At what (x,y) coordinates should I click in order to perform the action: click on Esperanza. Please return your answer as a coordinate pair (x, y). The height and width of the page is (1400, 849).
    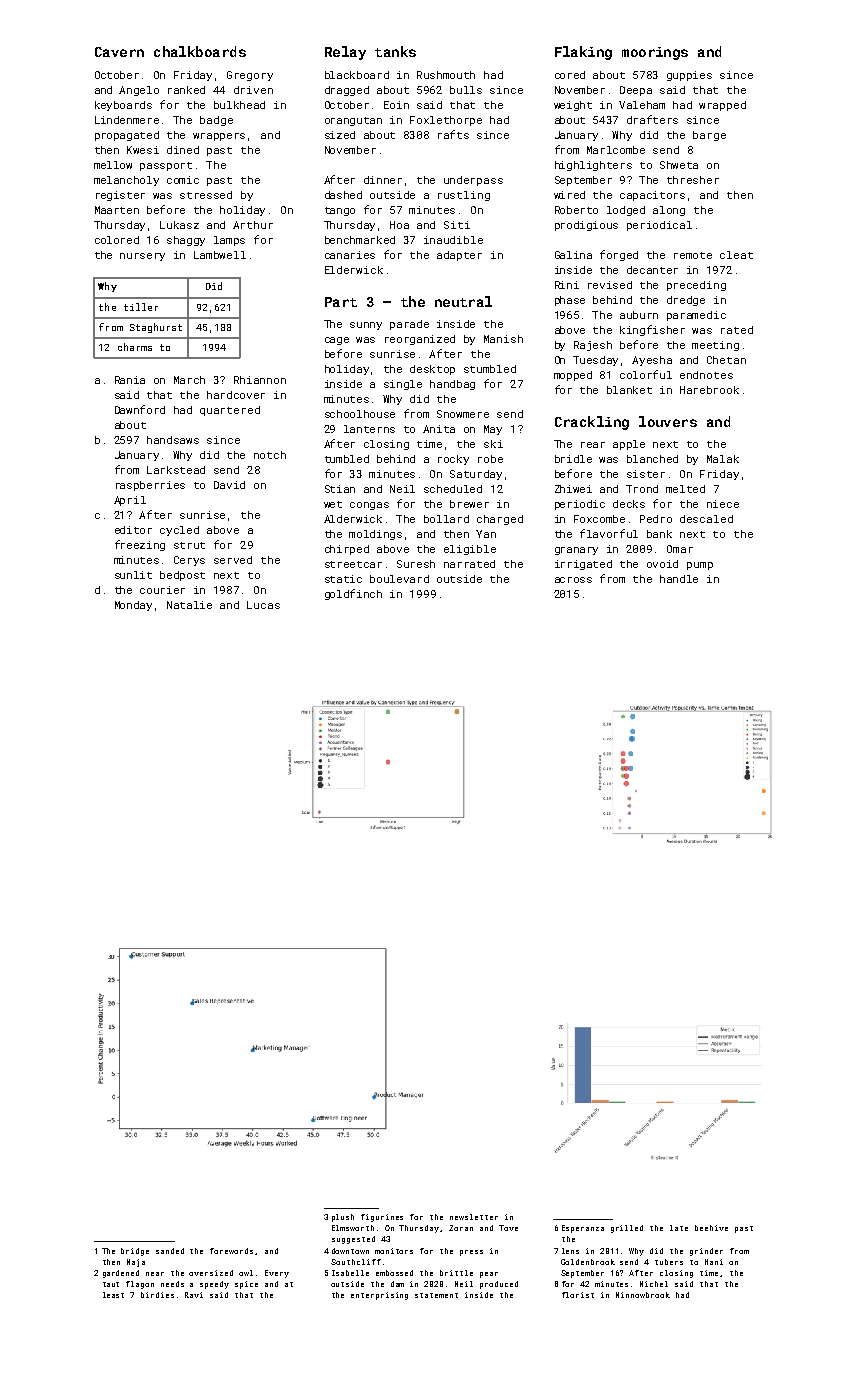
    Looking at the image, I should click on (583, 1229).
